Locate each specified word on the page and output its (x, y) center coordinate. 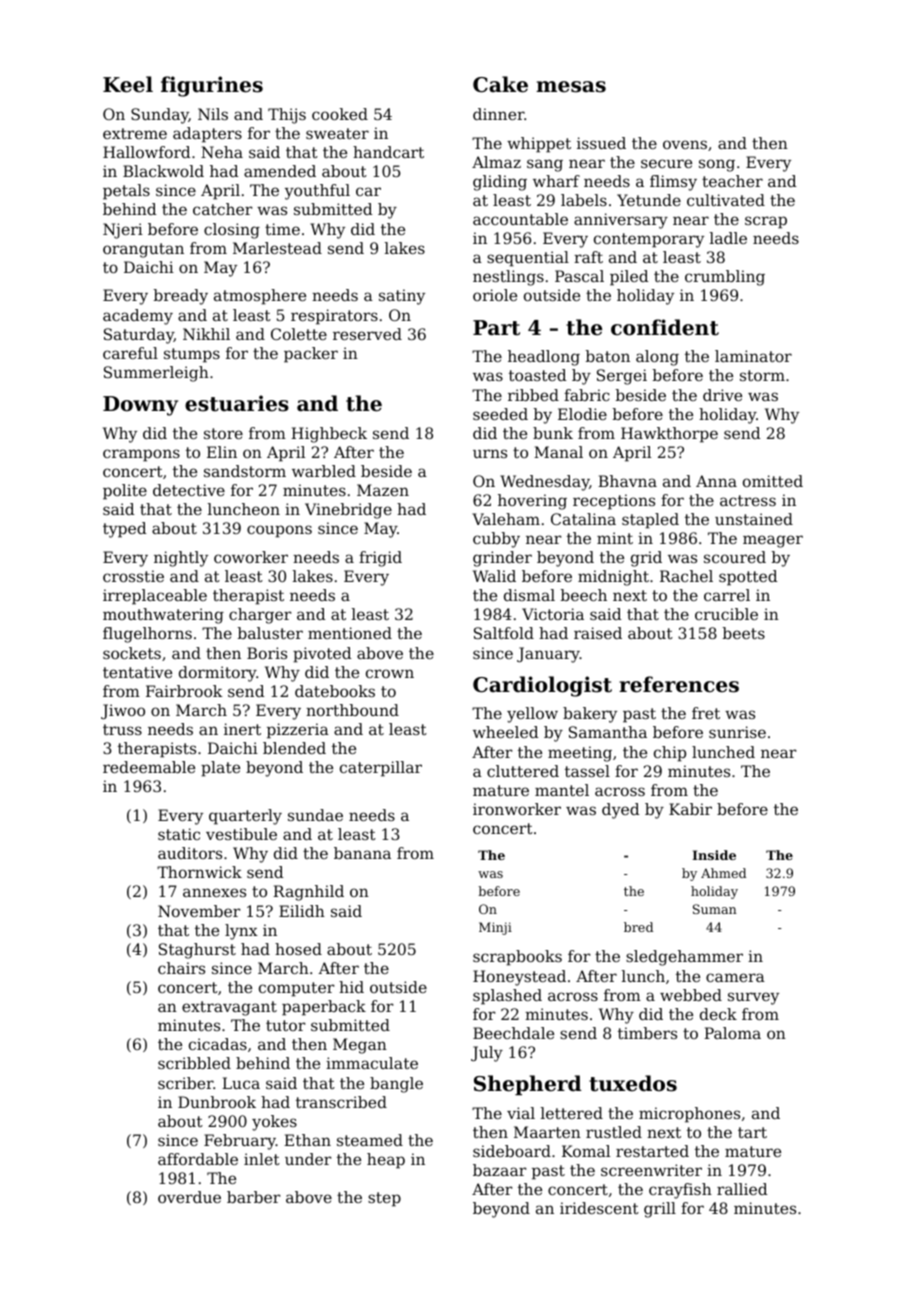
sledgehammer (684, 958)
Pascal (579, 276)
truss (122, 729)
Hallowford (147, 152)
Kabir (690, 809)
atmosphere (260, 297)
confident (665, 327)
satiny (402, 297)
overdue (189, 1197)
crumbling (725, 278)
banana (362, 853)
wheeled (506, 732)
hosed (298, 949)
